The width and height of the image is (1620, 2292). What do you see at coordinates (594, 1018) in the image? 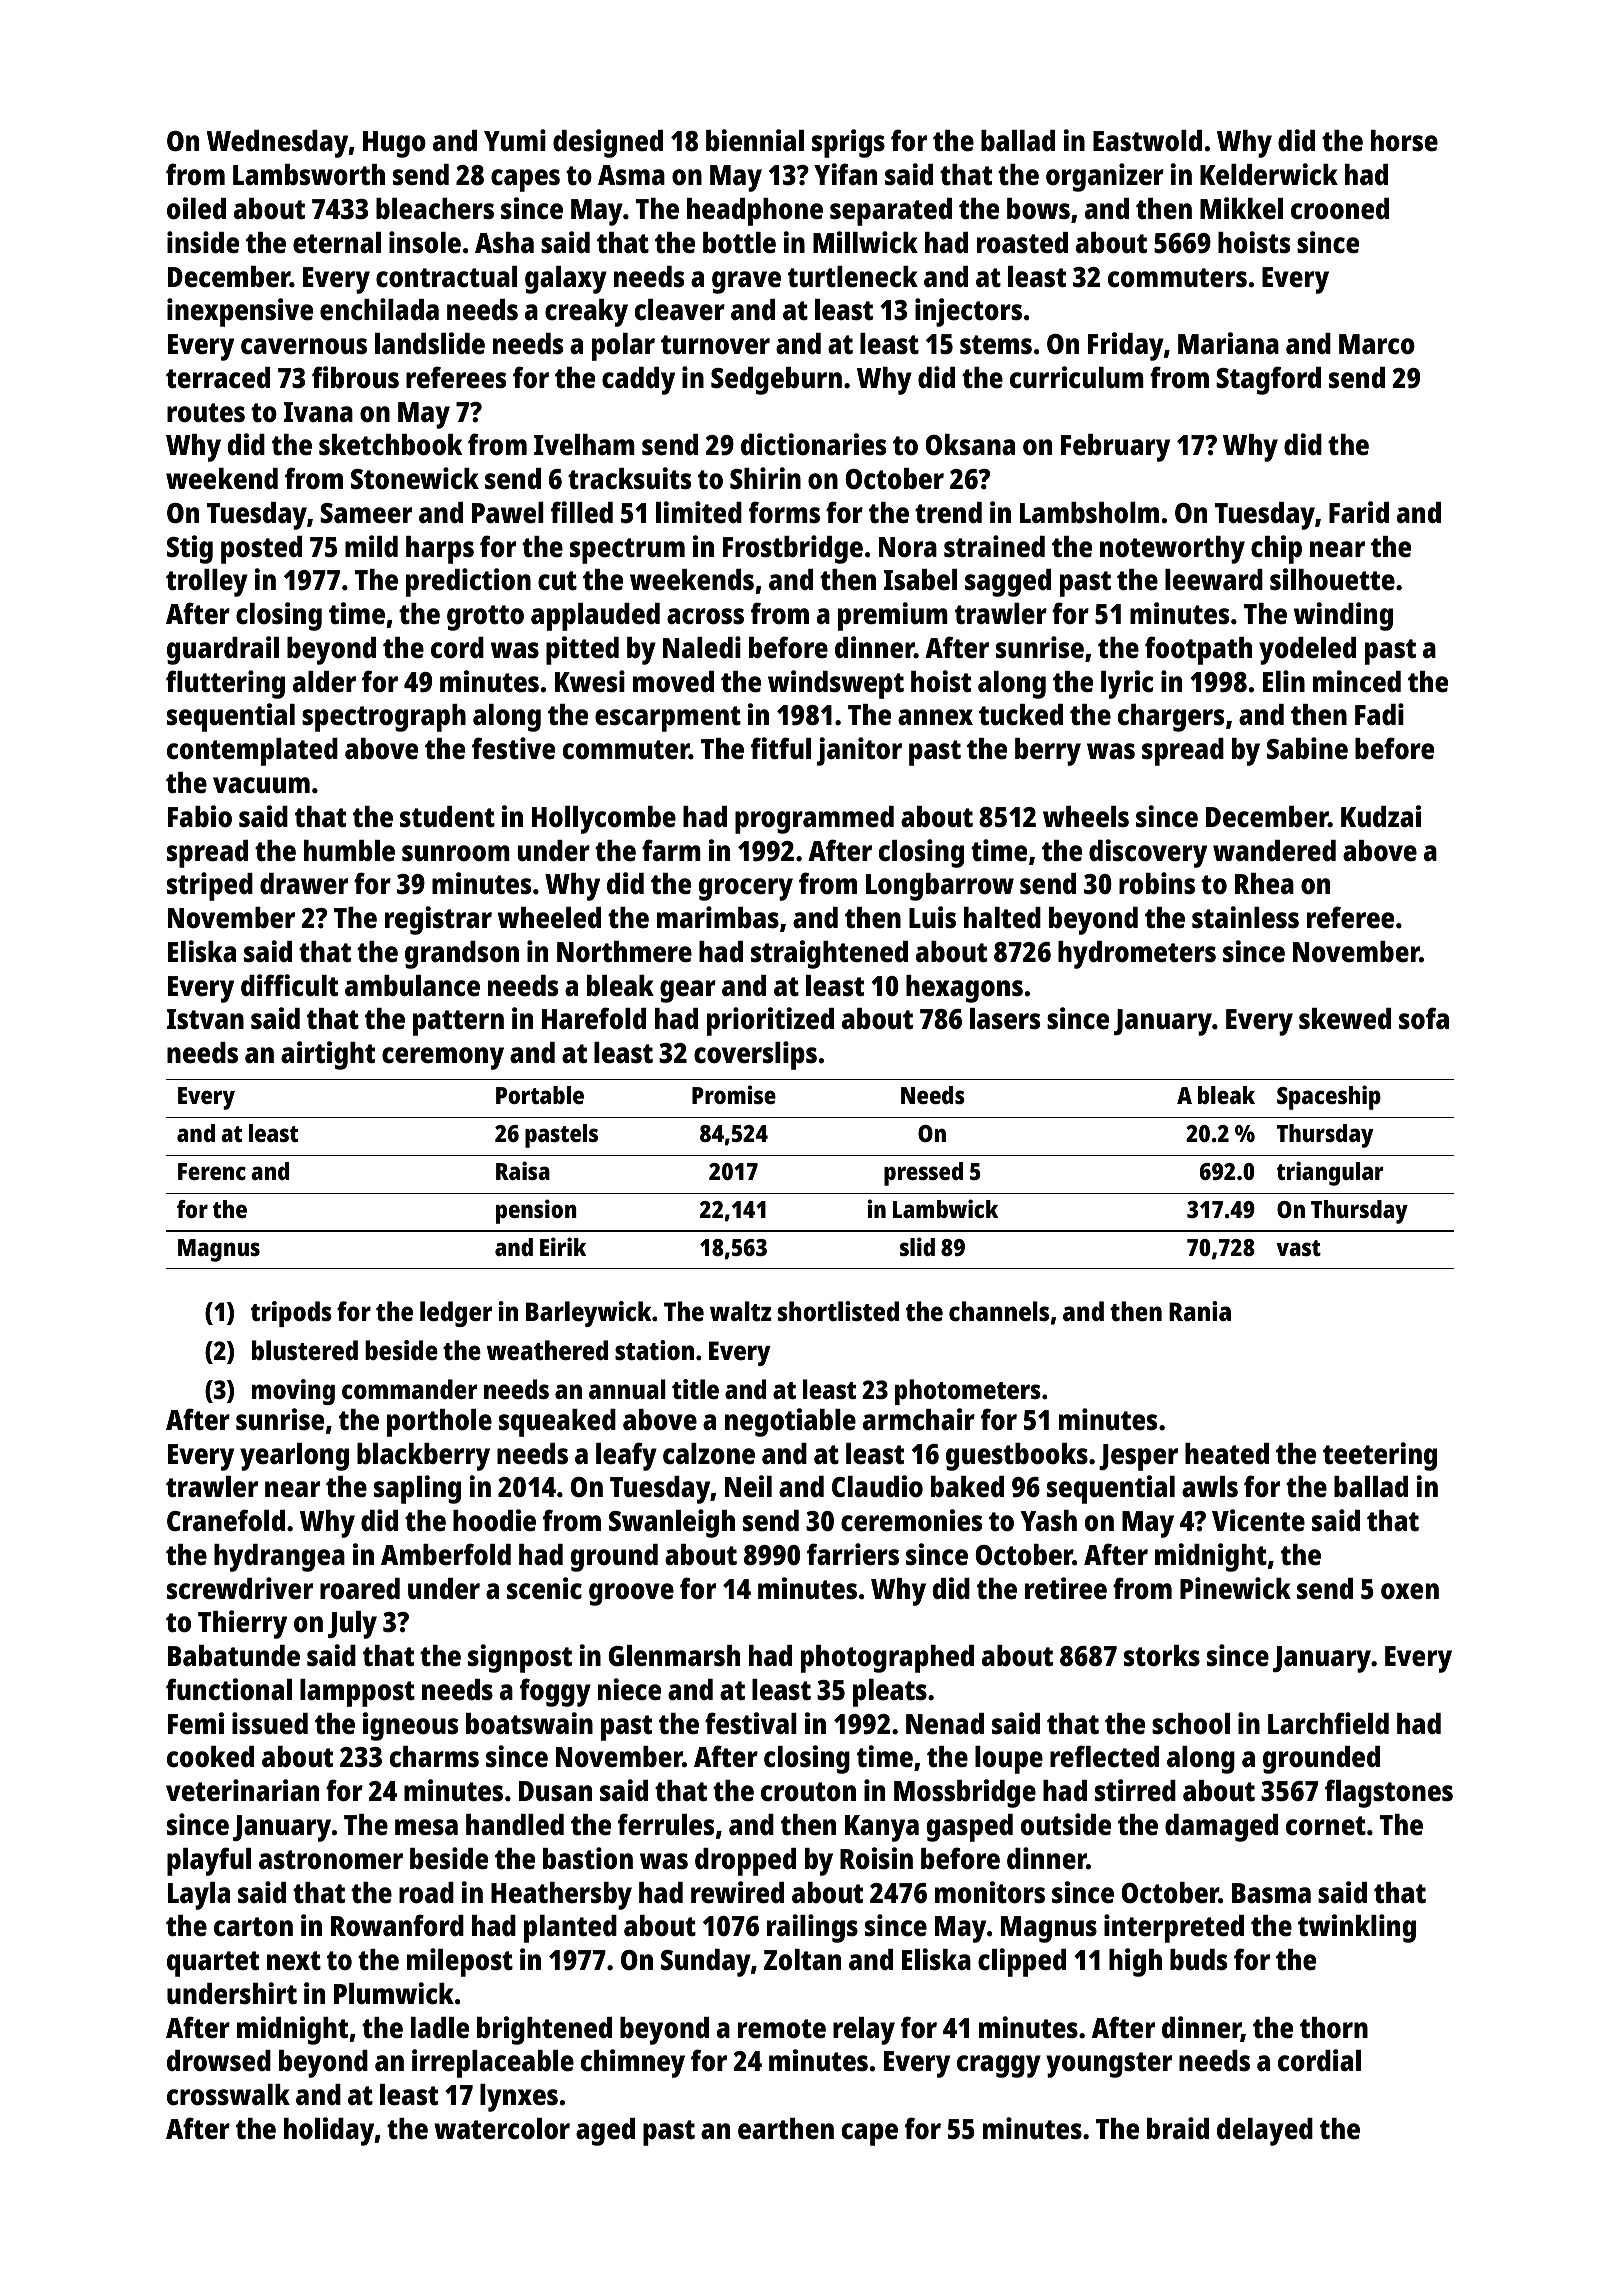
I see `Harefold` at bounding box center [594, 1018].
